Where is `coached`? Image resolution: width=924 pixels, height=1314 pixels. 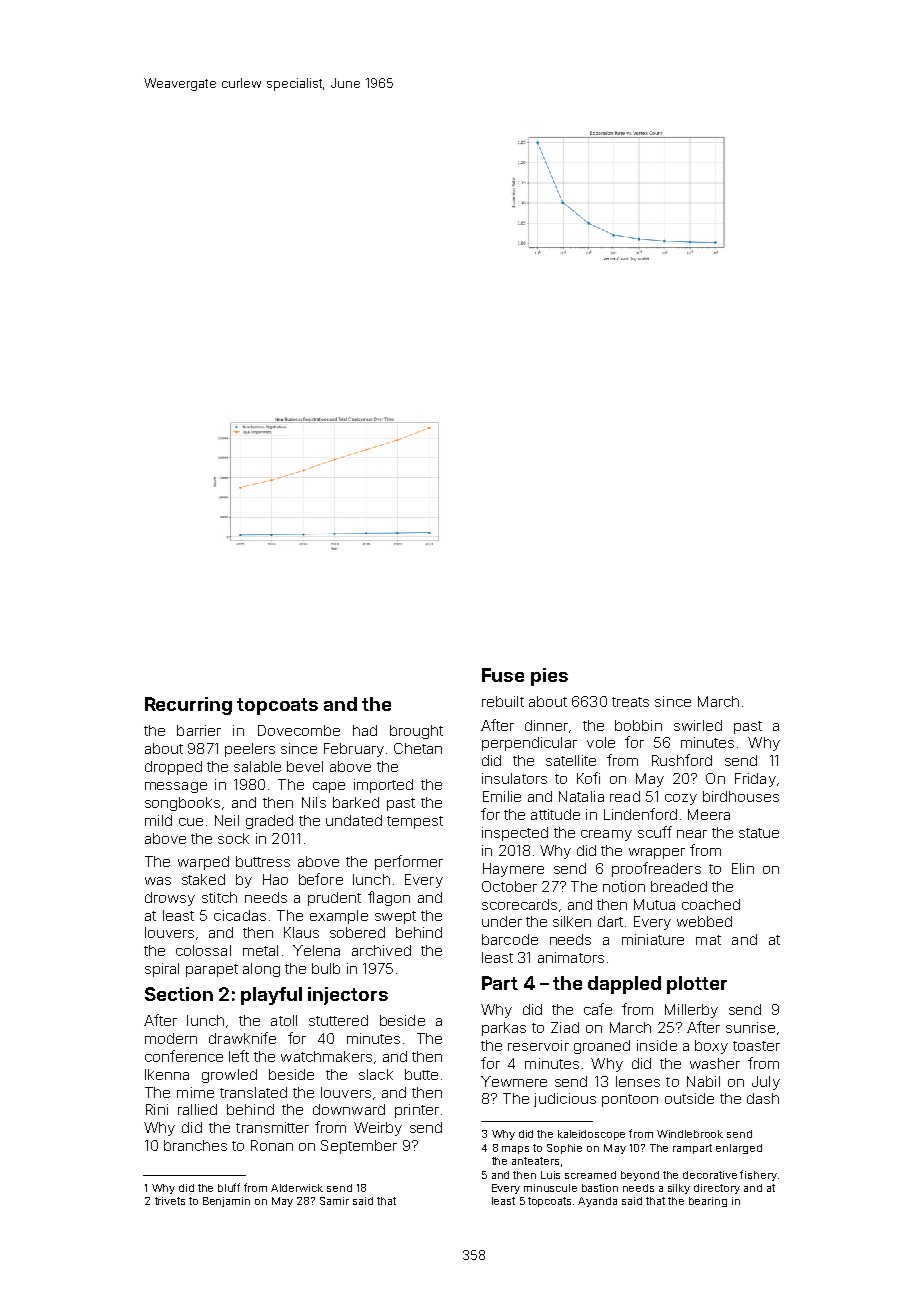
coached is located at coordinates (711, 904).
